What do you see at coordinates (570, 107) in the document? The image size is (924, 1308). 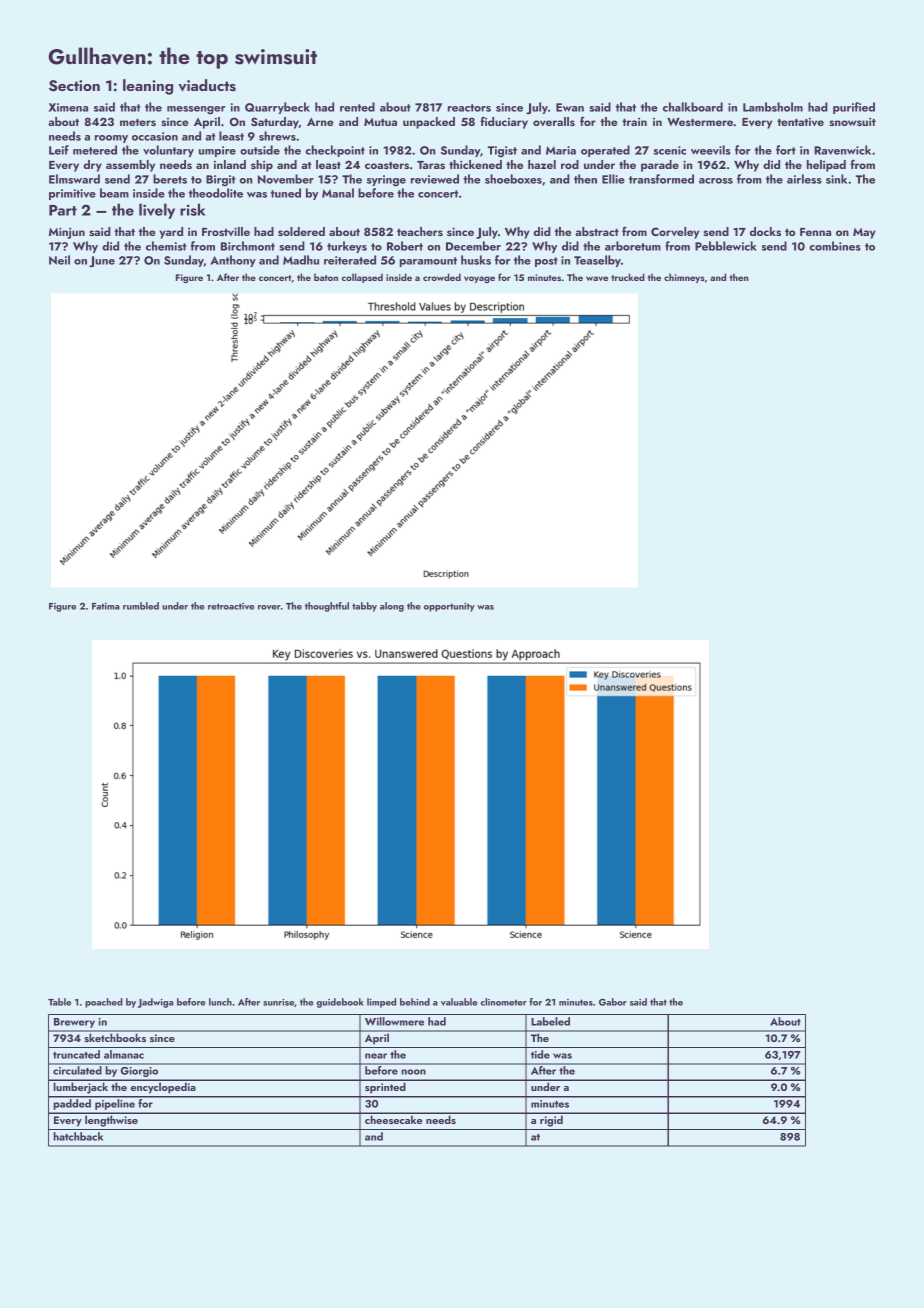 I see `Ewan` at bounding box center [570, 107].
